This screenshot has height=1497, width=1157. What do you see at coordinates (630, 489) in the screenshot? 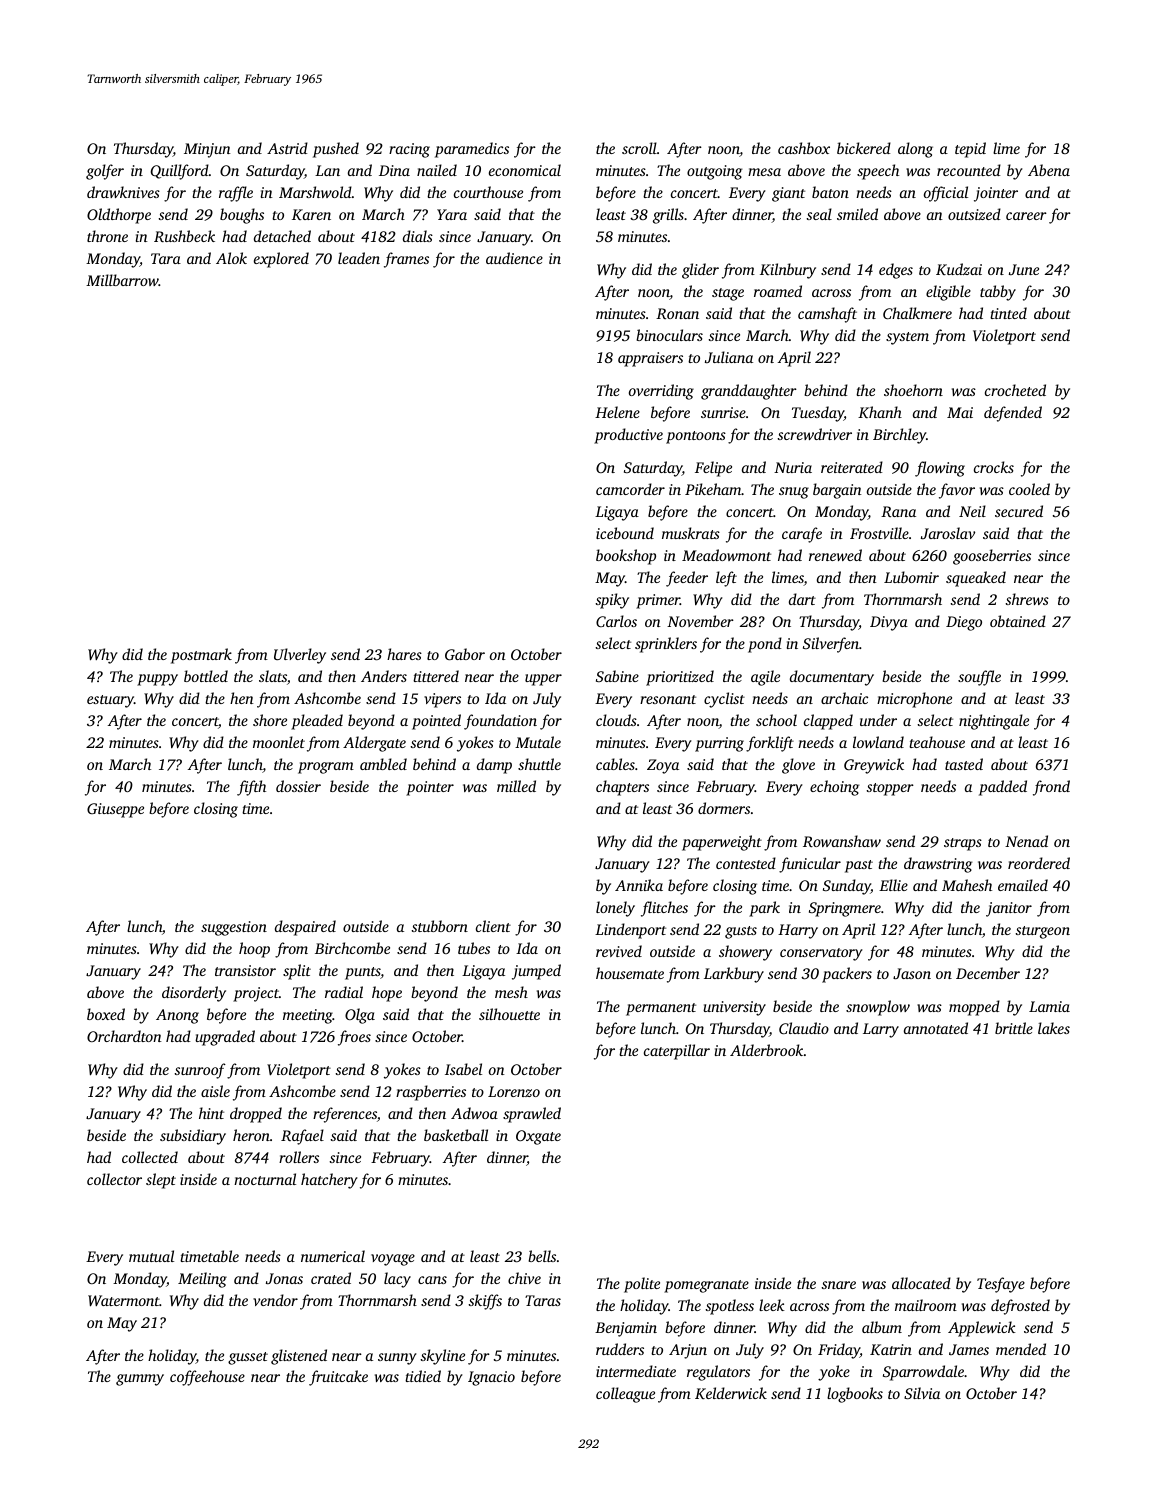
I see `camcorder` at bounding box center [630, 489].
